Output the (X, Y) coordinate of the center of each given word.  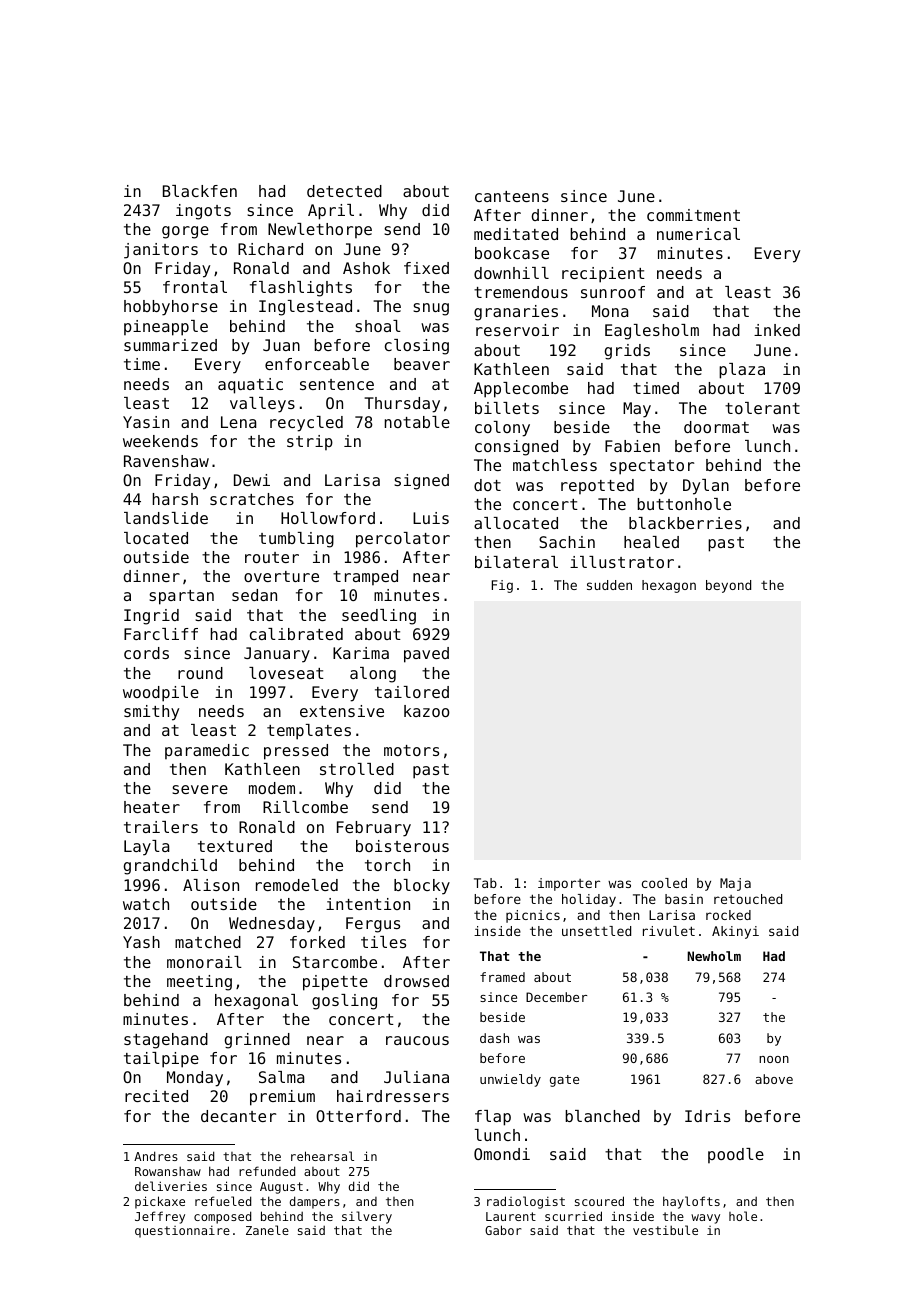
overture (281, 576)
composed (222, 1217)
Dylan (706, 487)
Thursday (402, 405)
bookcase (512, 253)
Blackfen (200, 191)
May (637, 410)
